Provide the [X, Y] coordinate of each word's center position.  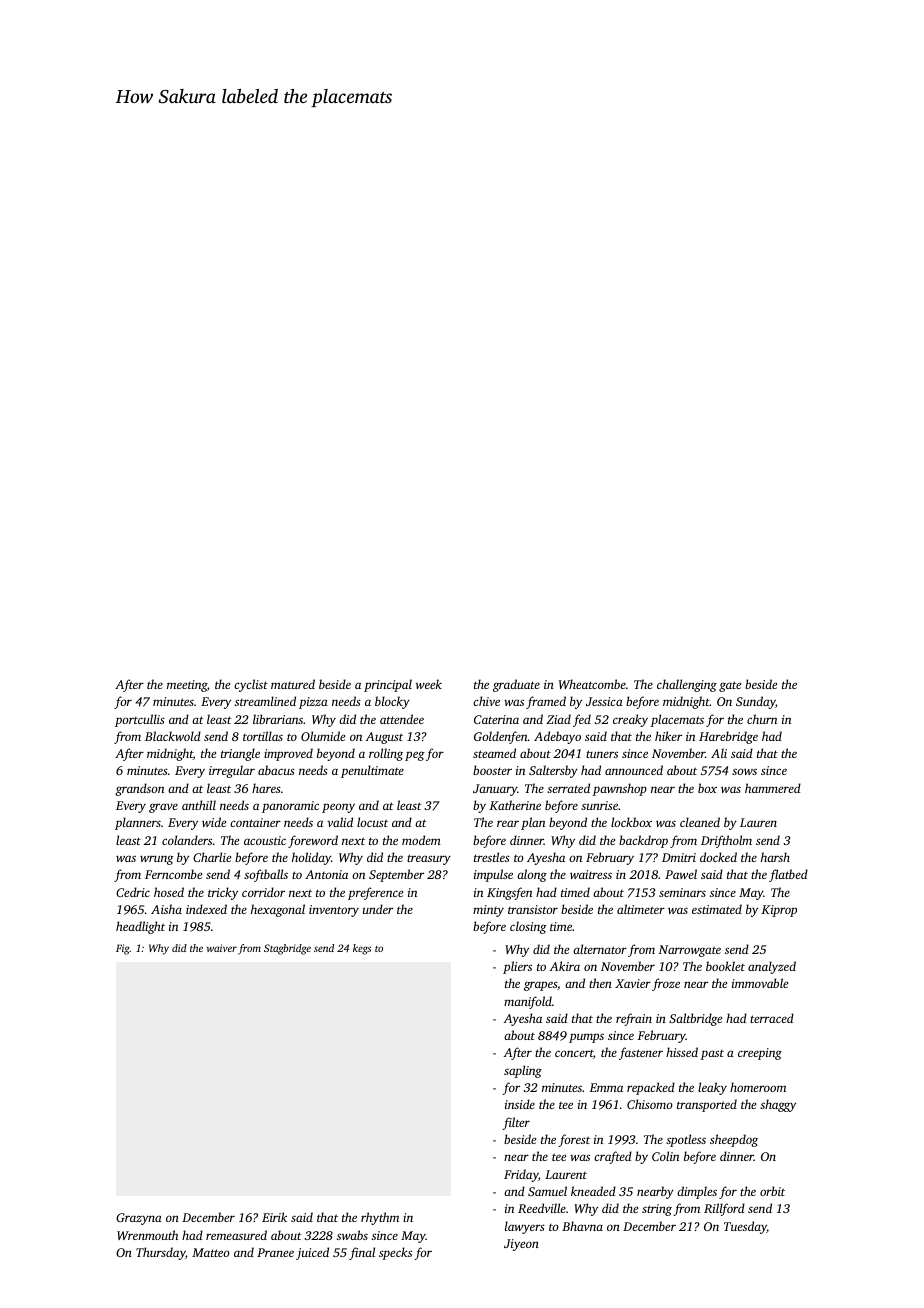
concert [574, 1053]
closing [528, 927]
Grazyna [139, 1219]
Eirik [274, 1217]
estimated [717, 909]
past [712, 1055]
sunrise [599, 805]
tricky [223, 893]
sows [744, 771]
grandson [139, 789]
